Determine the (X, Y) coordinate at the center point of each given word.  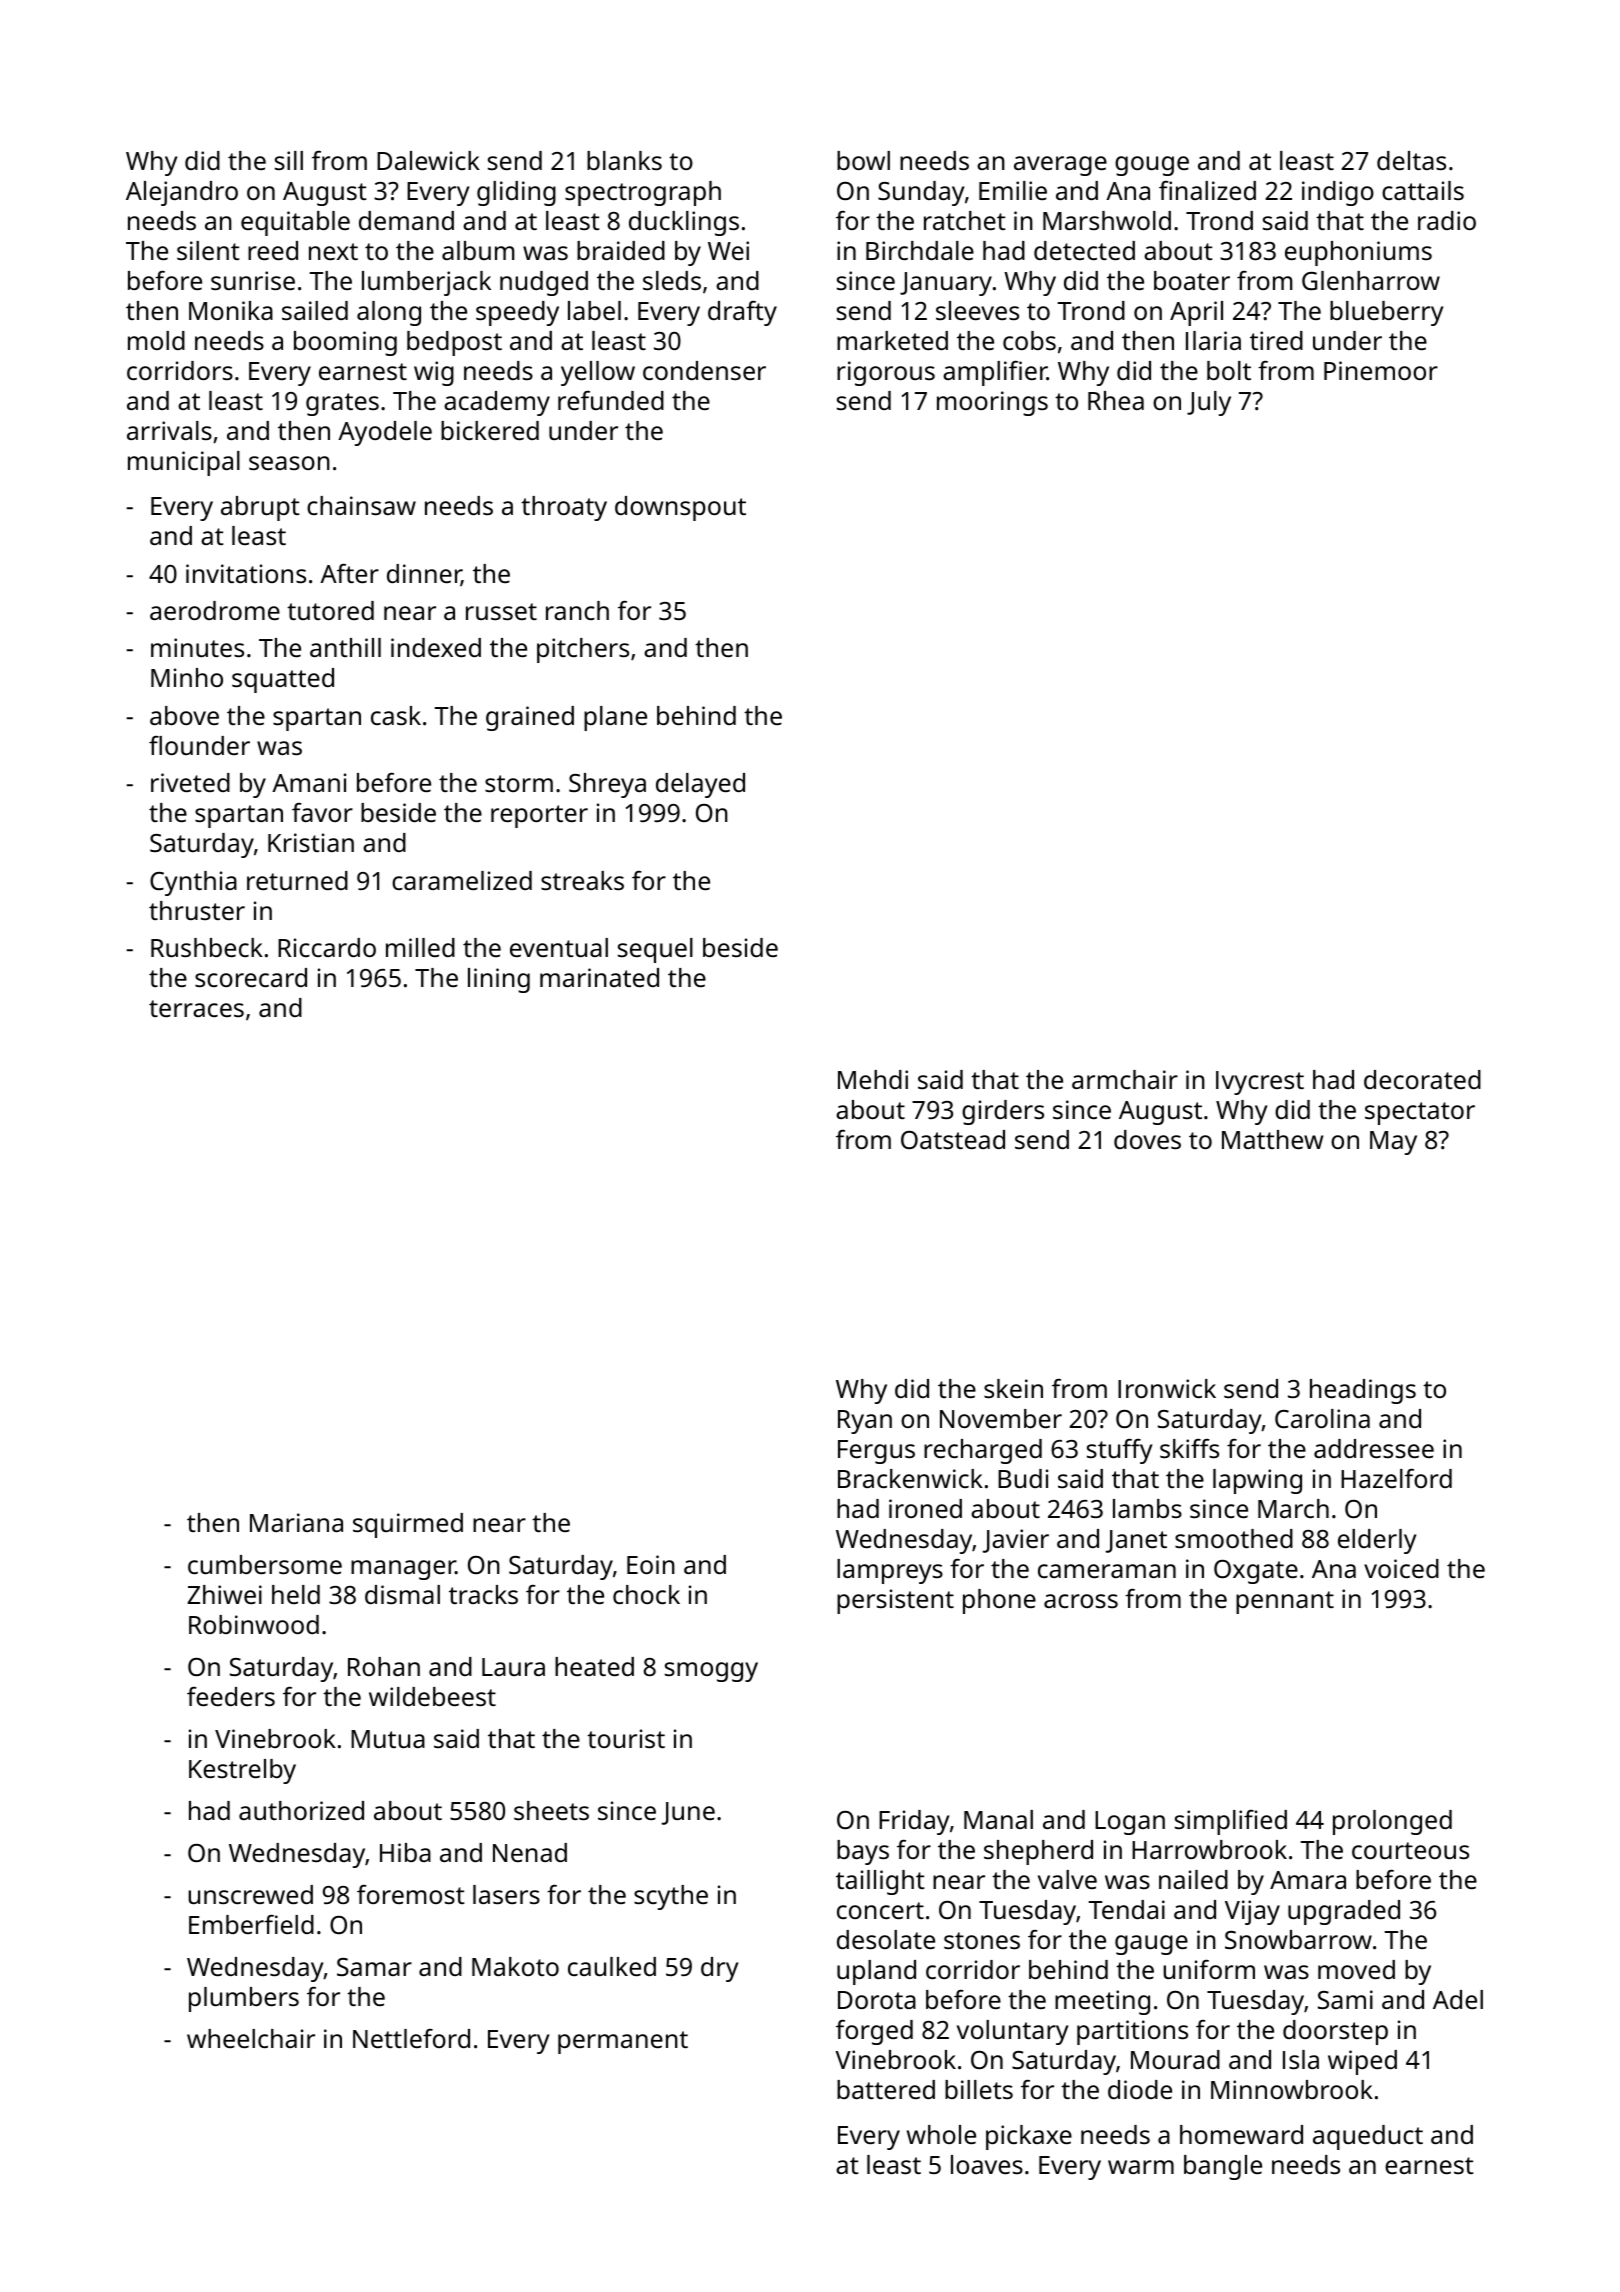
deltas (1411, 160)
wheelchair (251, 2038)
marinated (599, 977)
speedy (517, 313)
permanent (623, 2042)
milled (420, 947)
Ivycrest (1260, 1083)
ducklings (684, 223)
